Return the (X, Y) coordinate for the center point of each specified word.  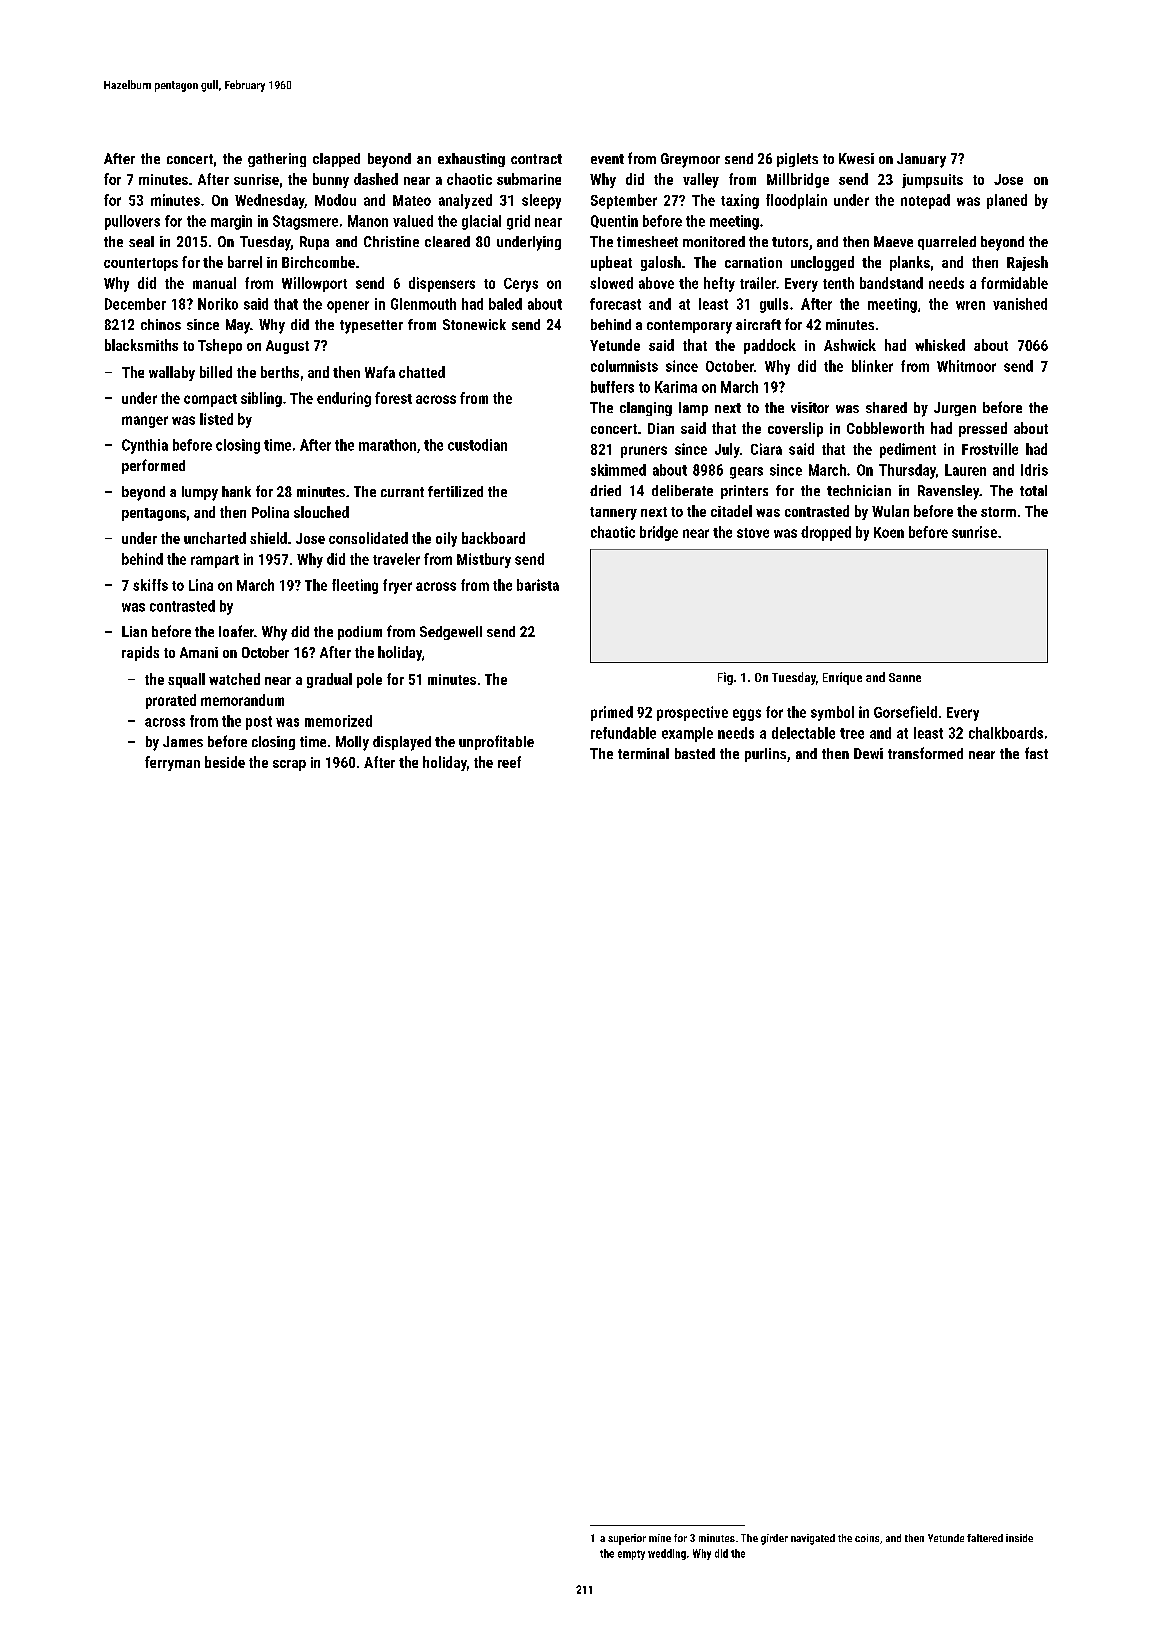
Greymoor (690, 160)
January (921, 160)
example (687, 734)
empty (631, 1555)
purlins (765, 755)
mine (660, 1538)
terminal (643, 753)
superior (627, 1539)
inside (1019, 1538)
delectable (803, 733)
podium (360, 633)
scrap (289, 765)
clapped (336, 160)
